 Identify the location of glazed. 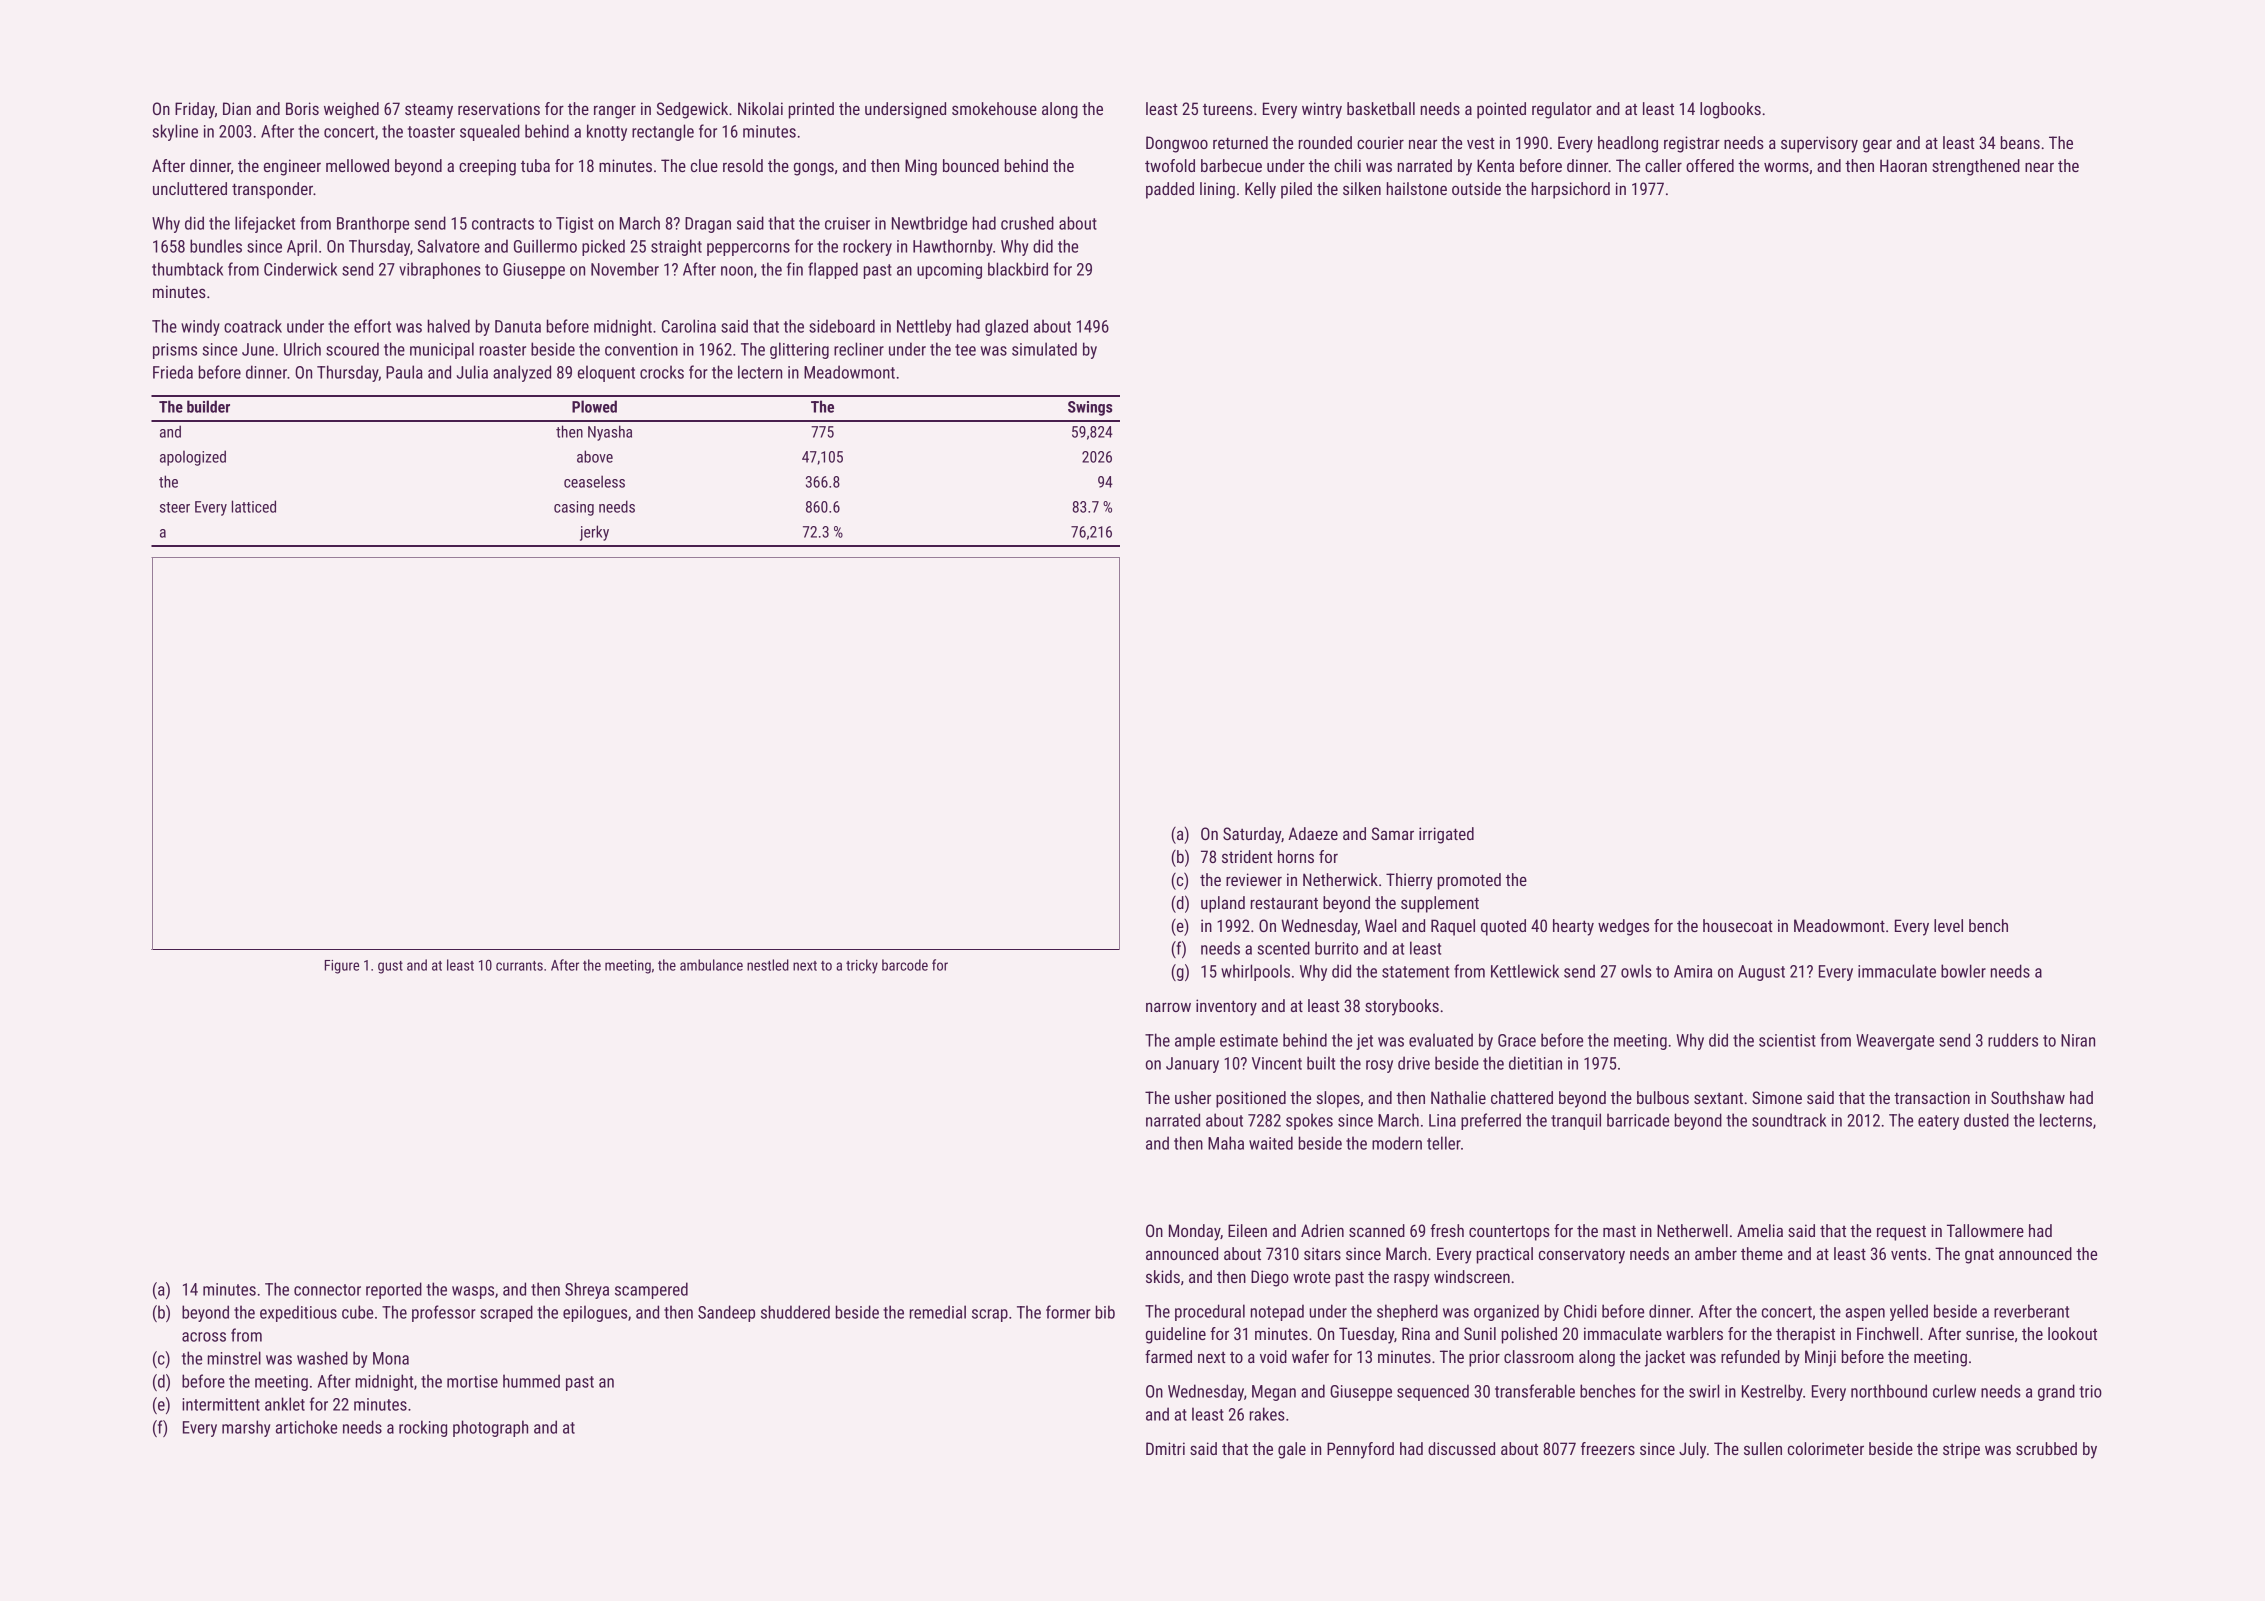
(1006, 327).
